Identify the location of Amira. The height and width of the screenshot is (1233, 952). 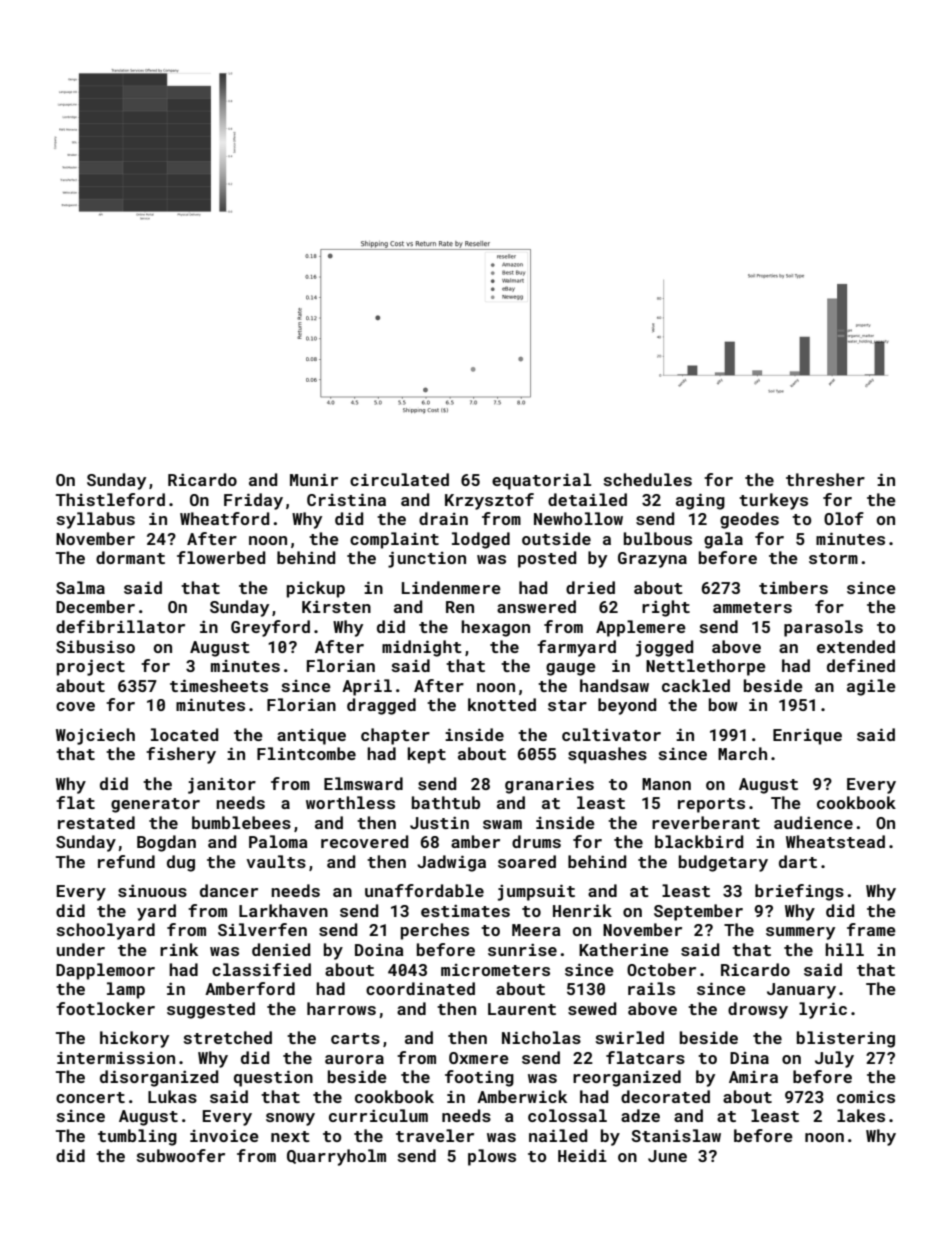
(753, 1077).
